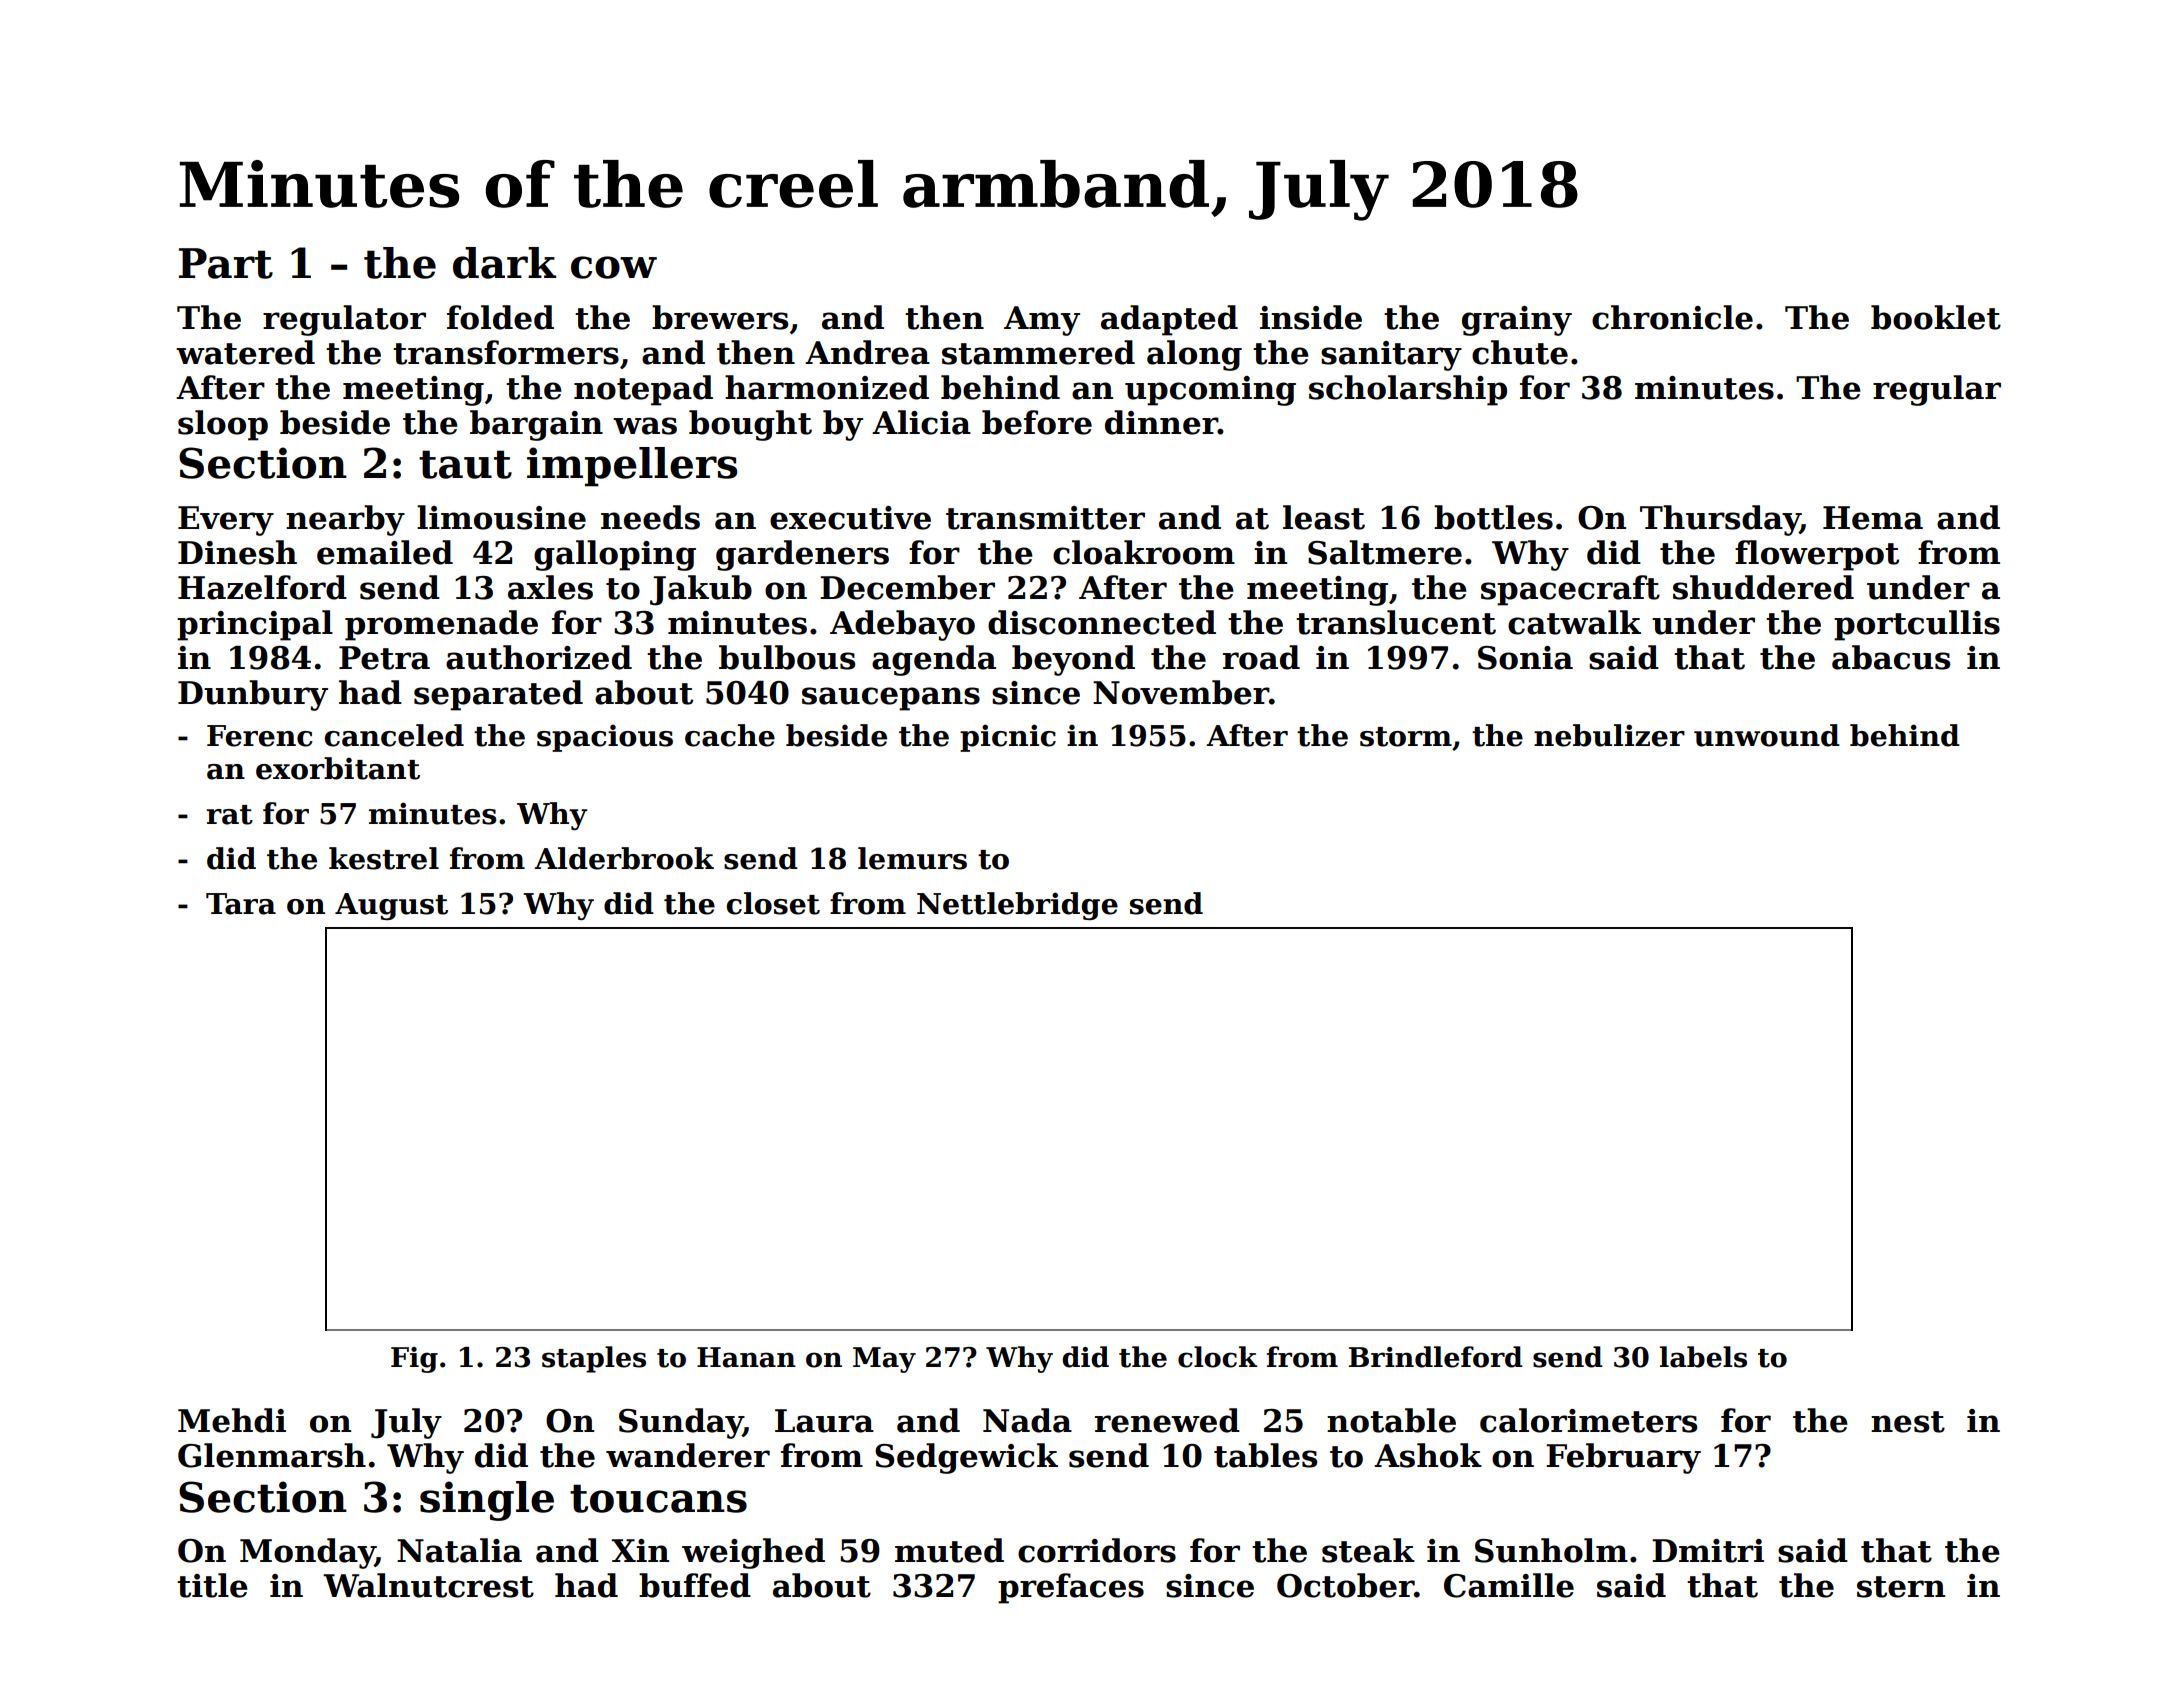  Describe the element at coordinates (1042, 321) in the document. I see `Amy` at that location.
